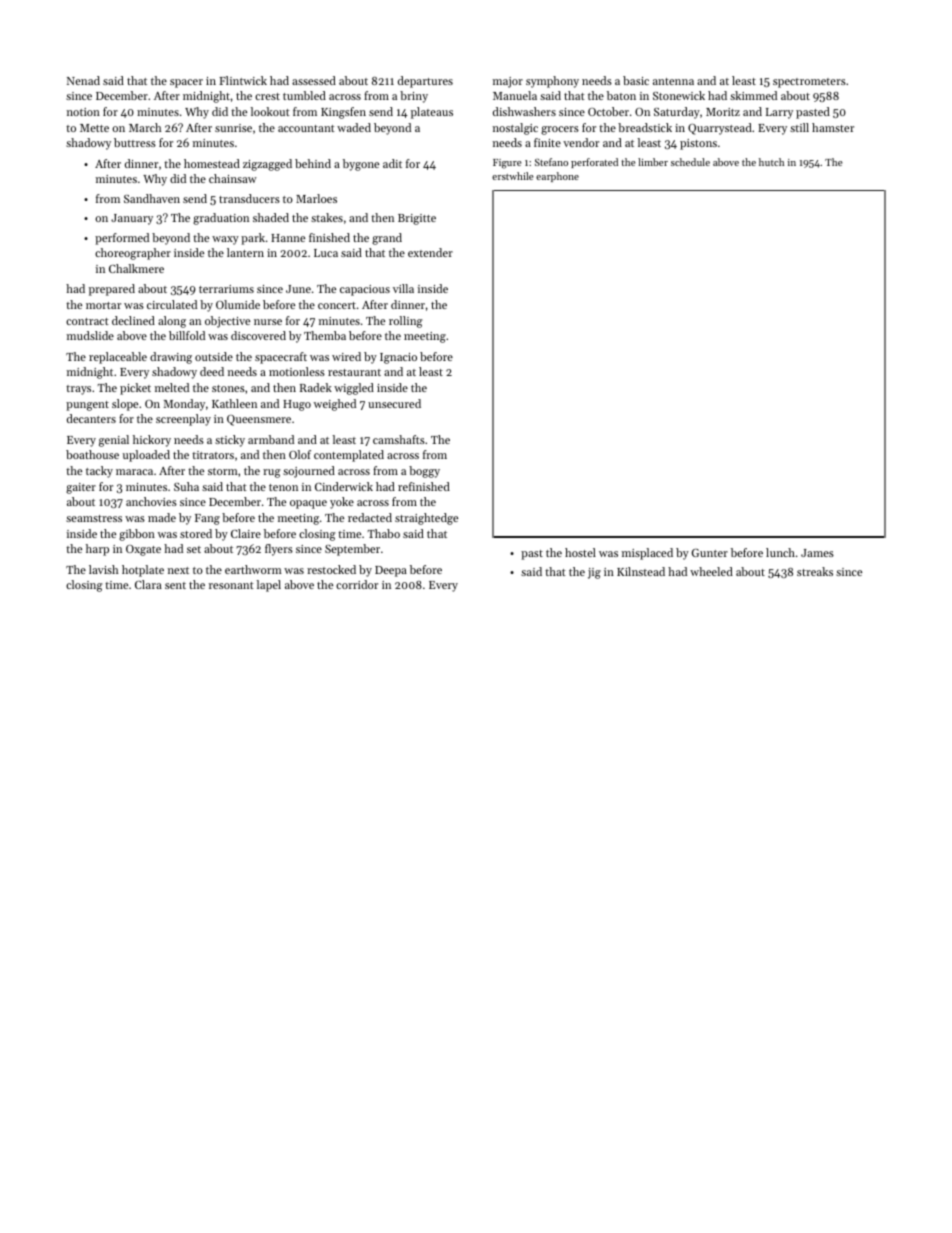 This document has width=952, height=1233. What do you see at coordinates (398, 358) in the document?
I see `Ignacio` at bounding box center [398, 358].
